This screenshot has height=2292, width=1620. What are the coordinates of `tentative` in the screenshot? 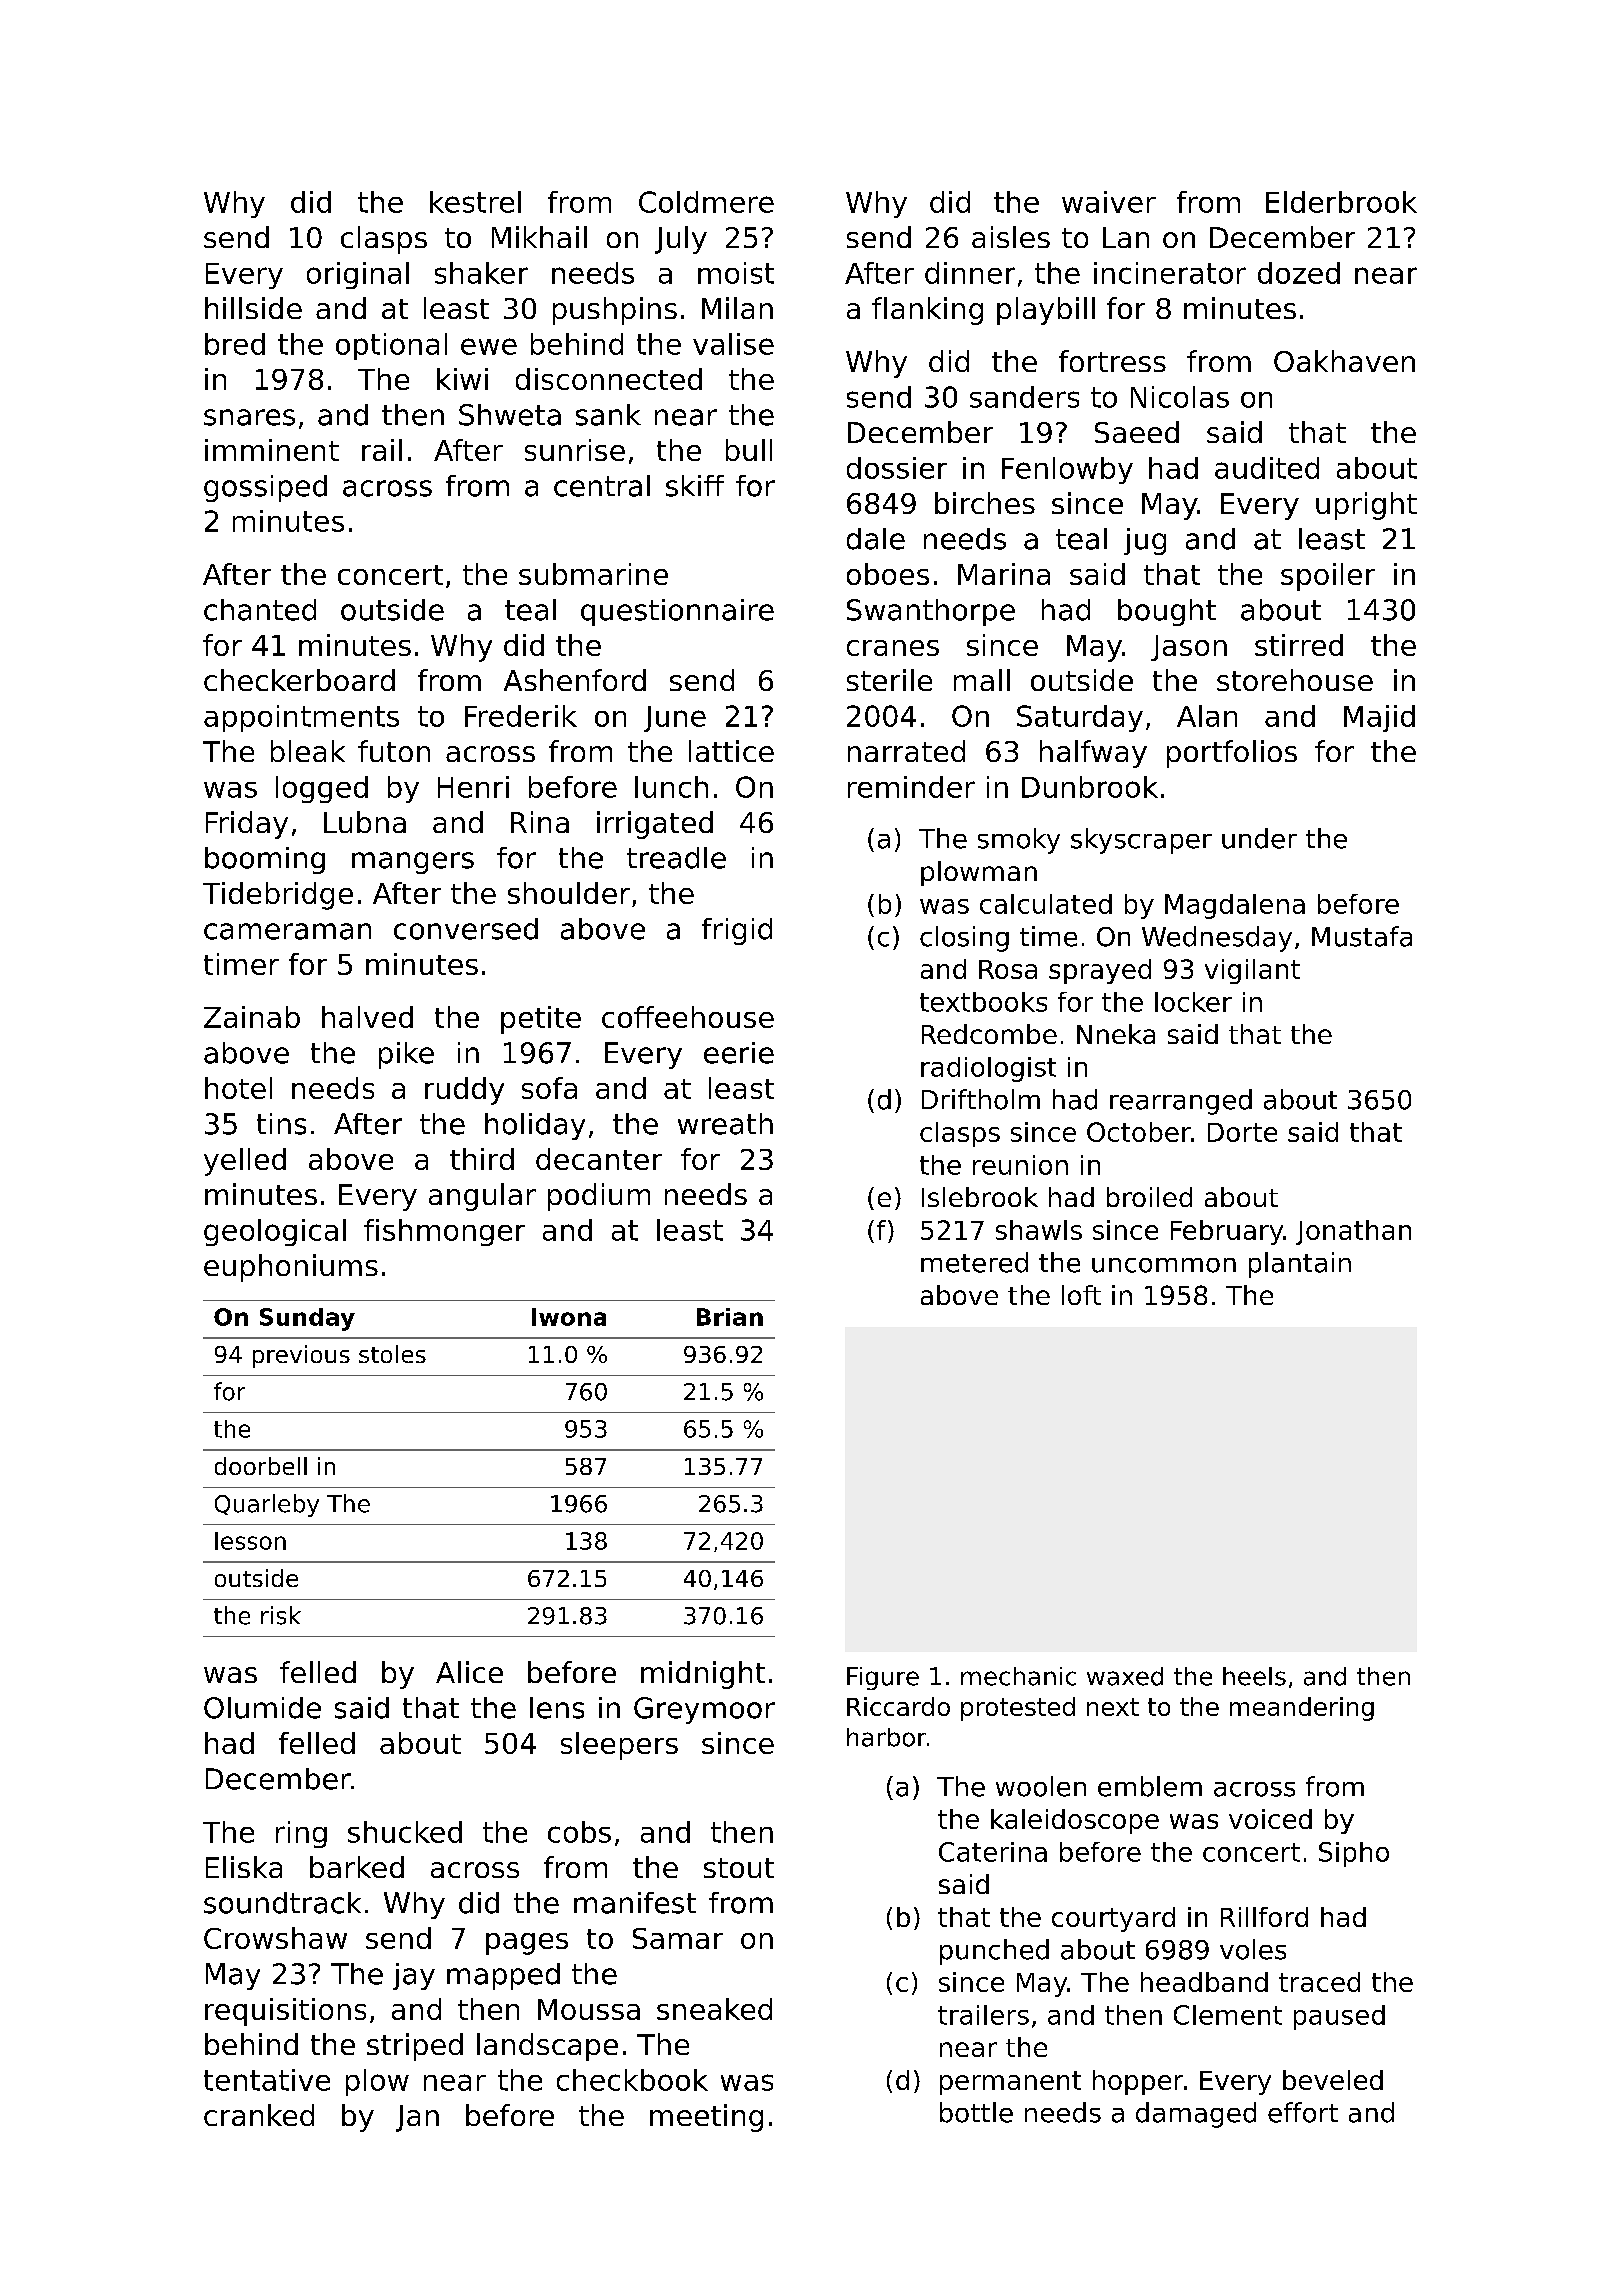 It's located at (267, 2080).
